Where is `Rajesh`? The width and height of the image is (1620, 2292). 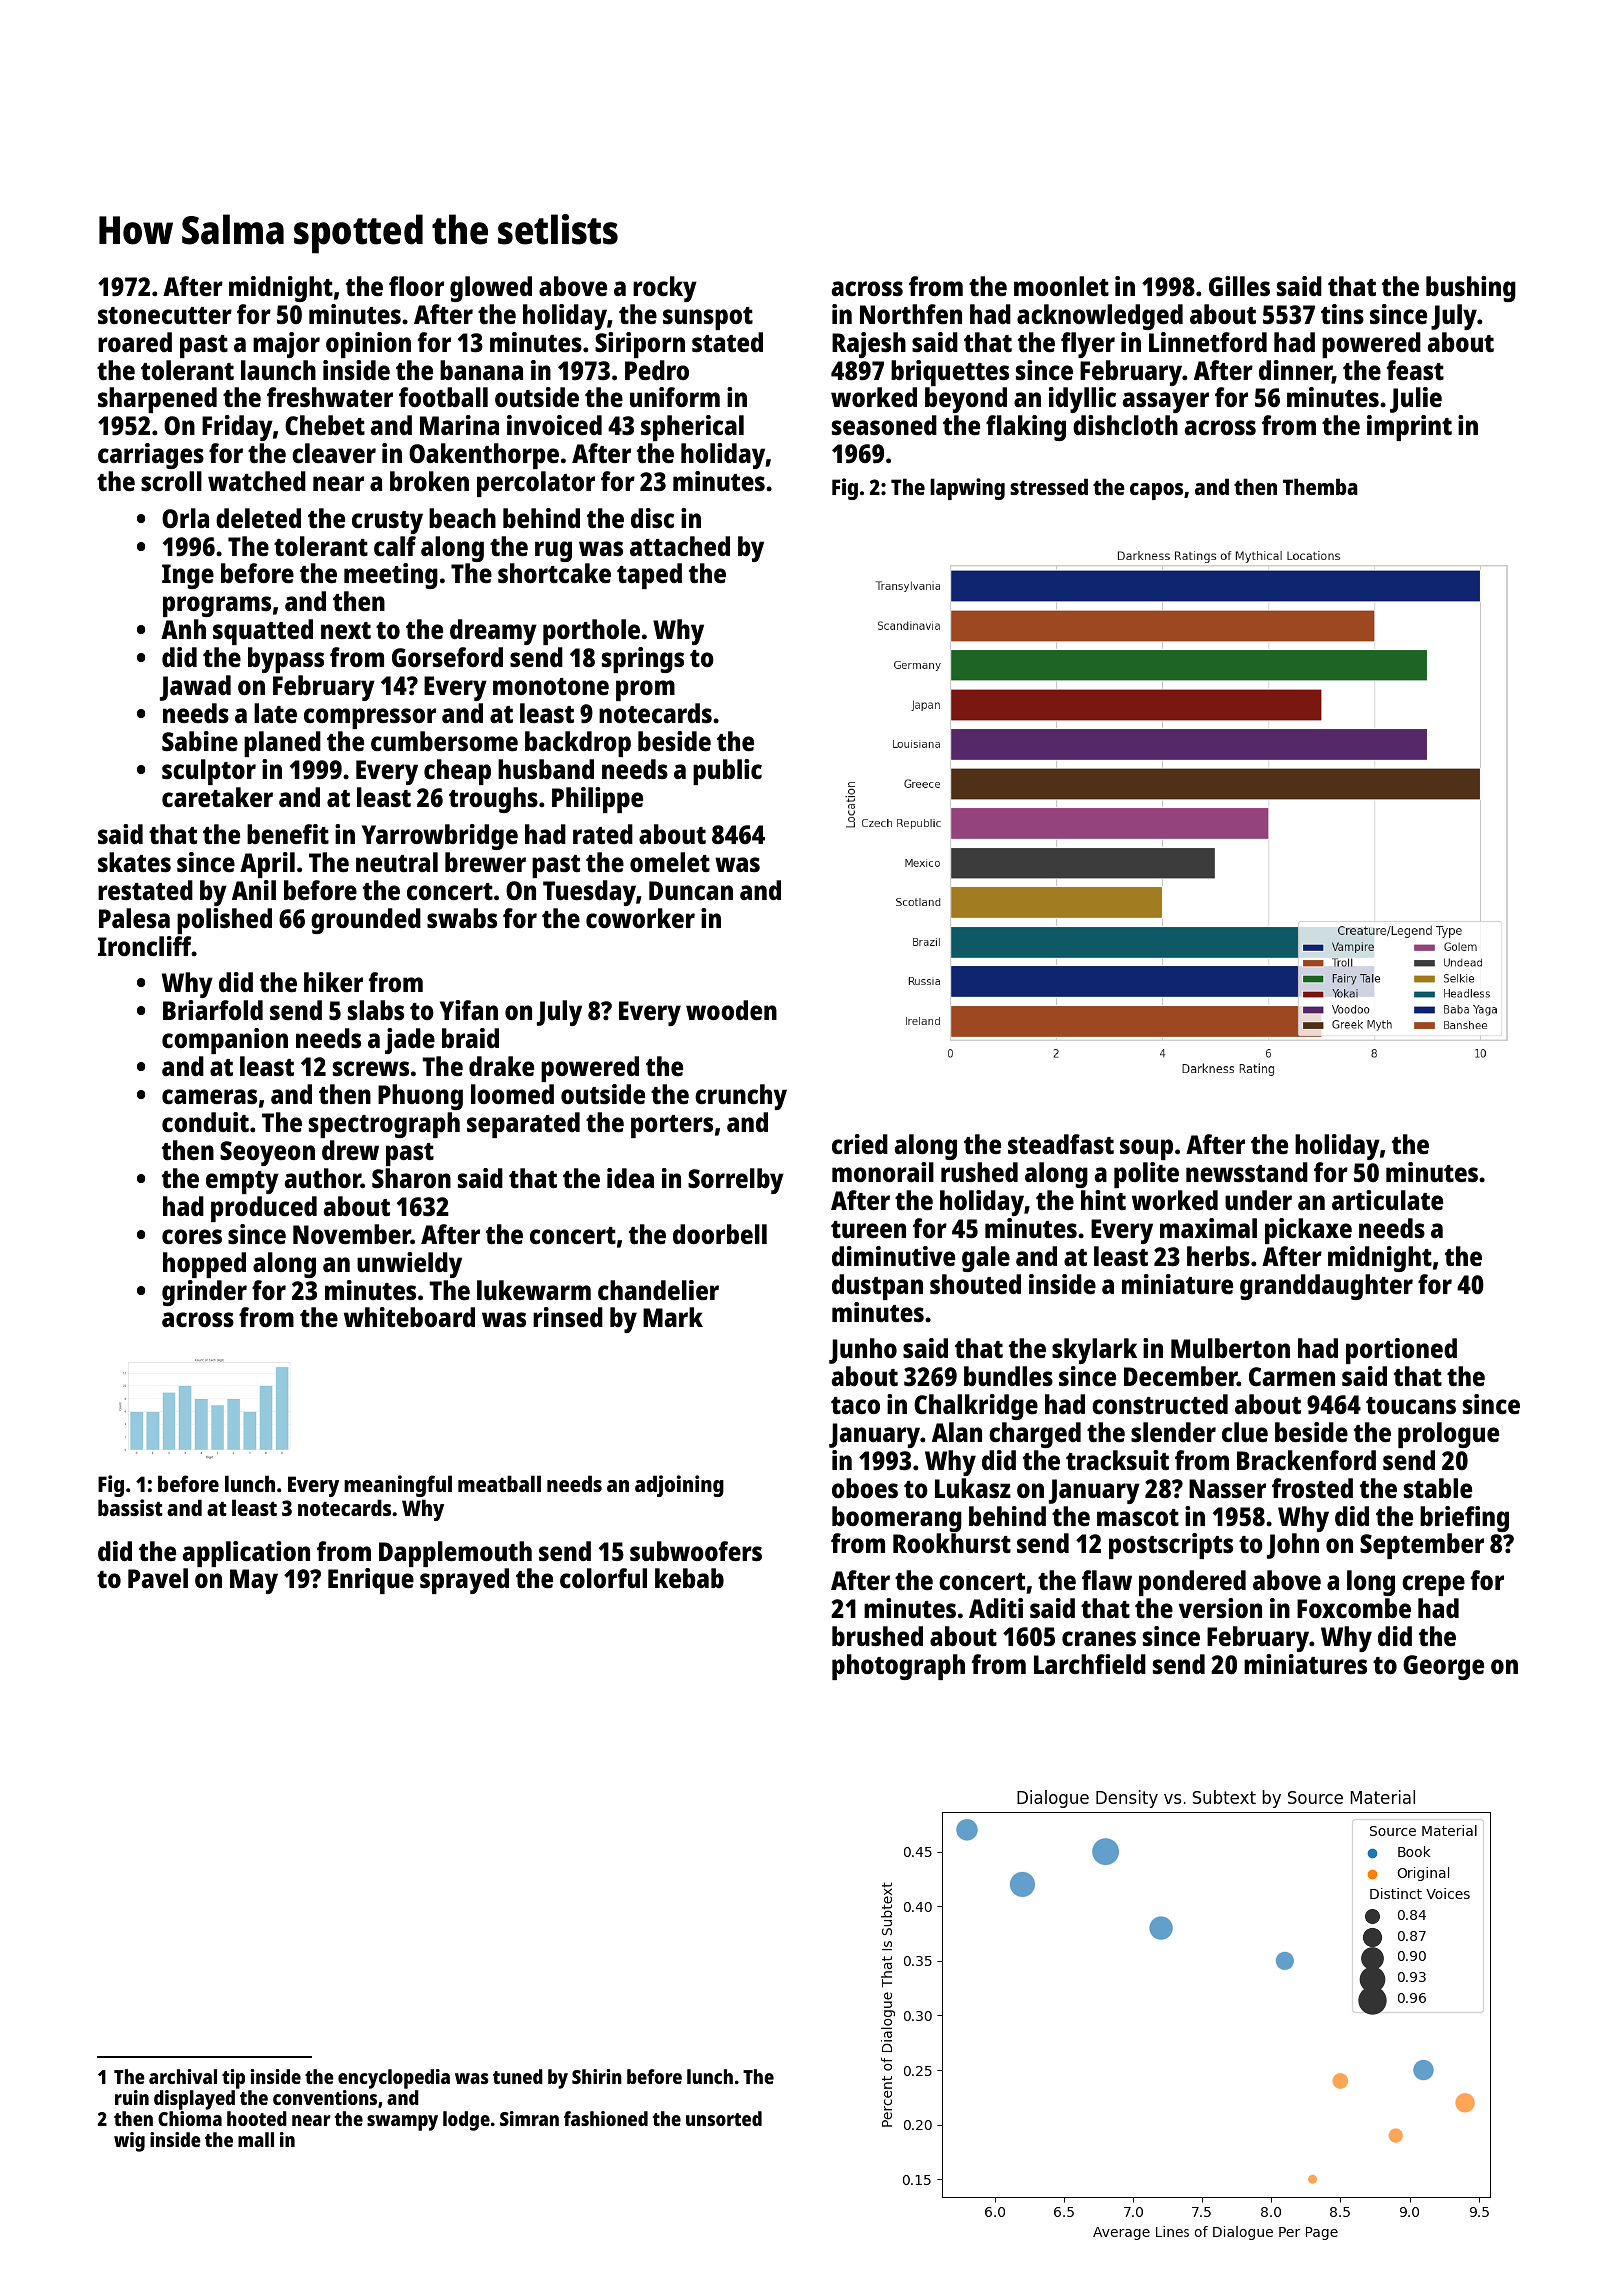
Rajesh is located at coordinates (869, 345).
